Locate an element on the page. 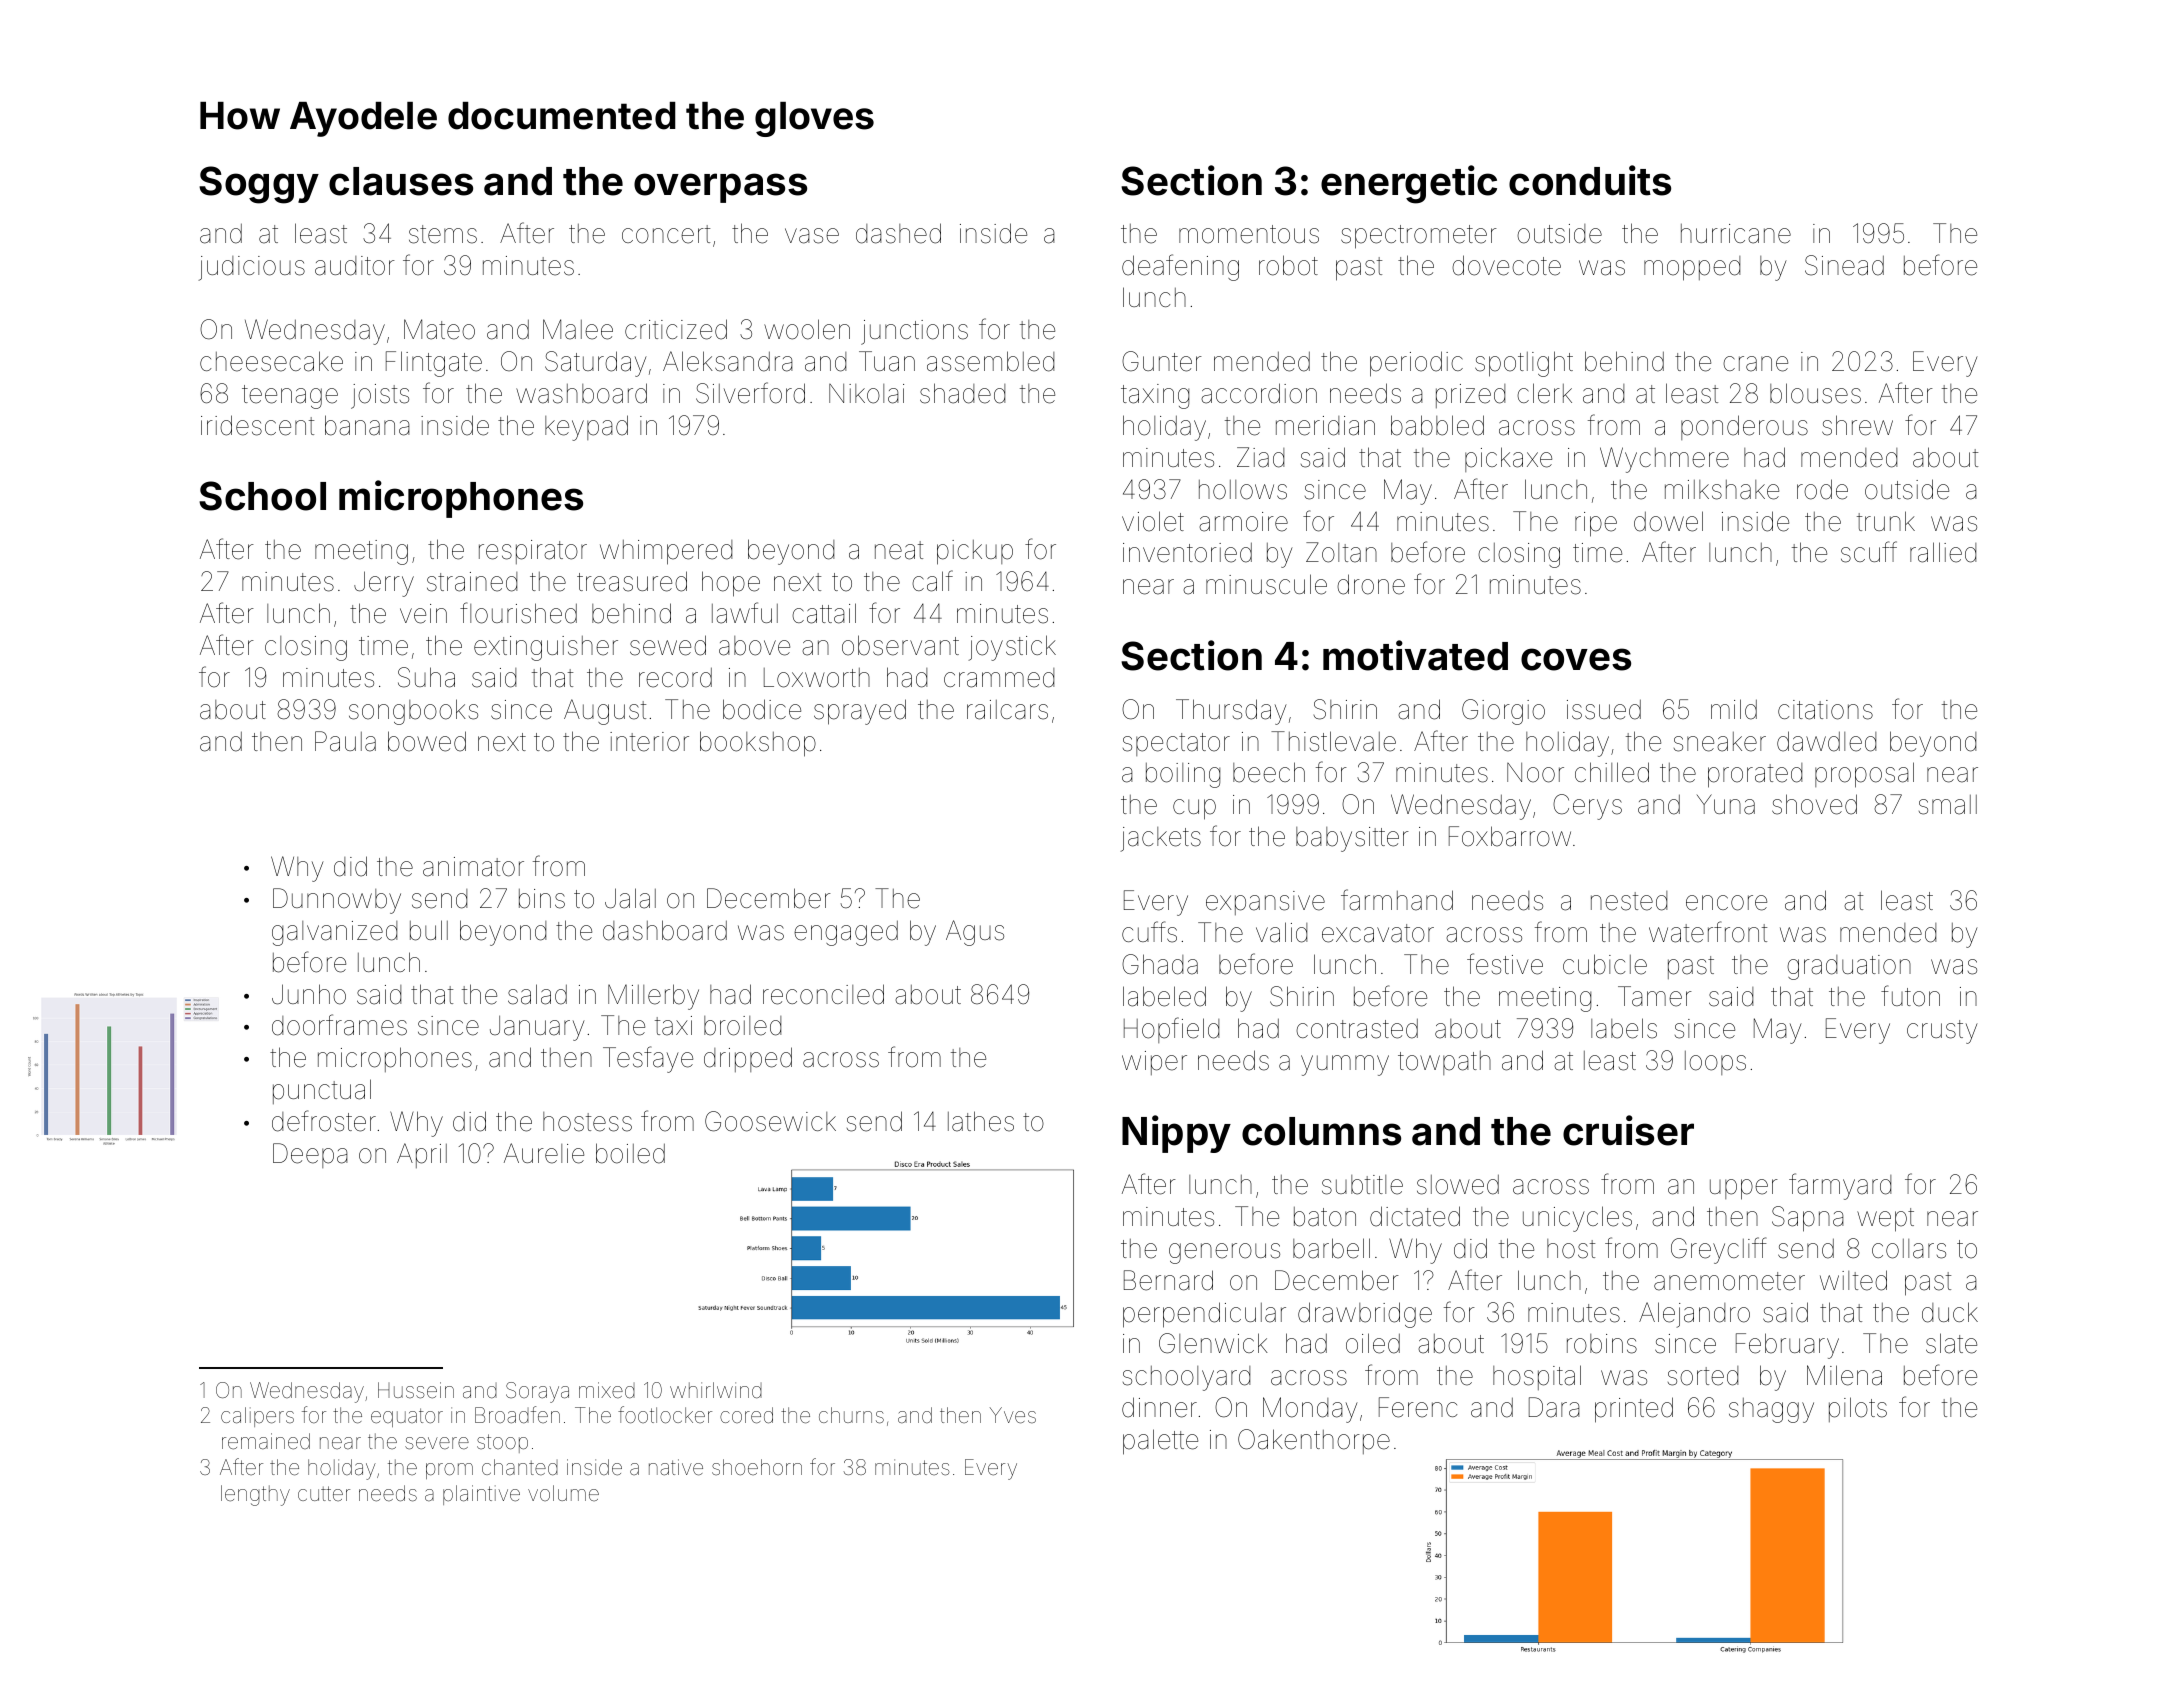  shrew is located at coordinates (1857, 425).
